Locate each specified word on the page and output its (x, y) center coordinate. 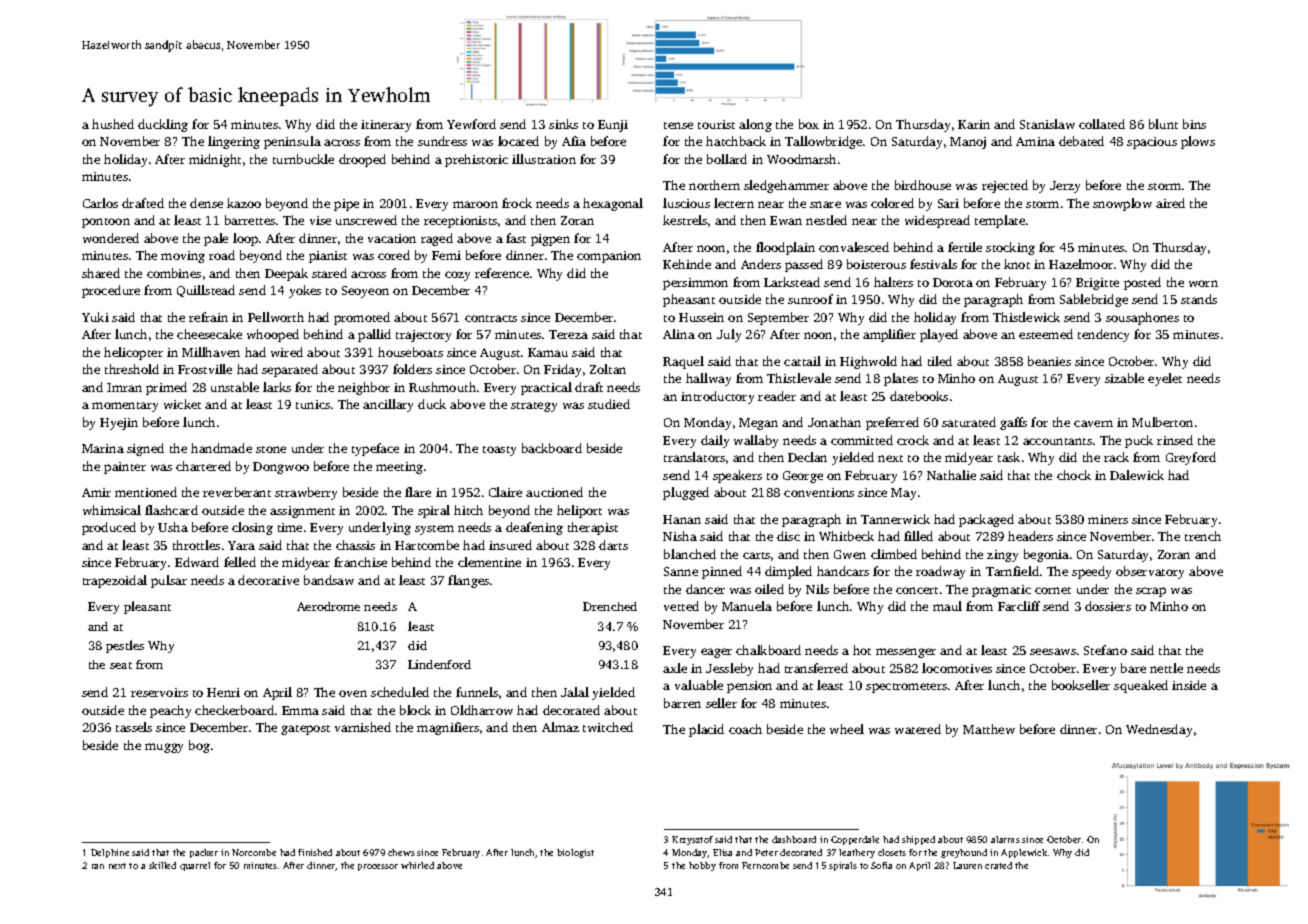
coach (745, 729)
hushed (113, 124)
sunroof (810, 299)
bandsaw (329, 580)
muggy (164, 748)
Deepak (286, 274)
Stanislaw (1047, 124)
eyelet (1165, 379)
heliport (579, 511)
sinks (563, 124)
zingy (1002, 556)
